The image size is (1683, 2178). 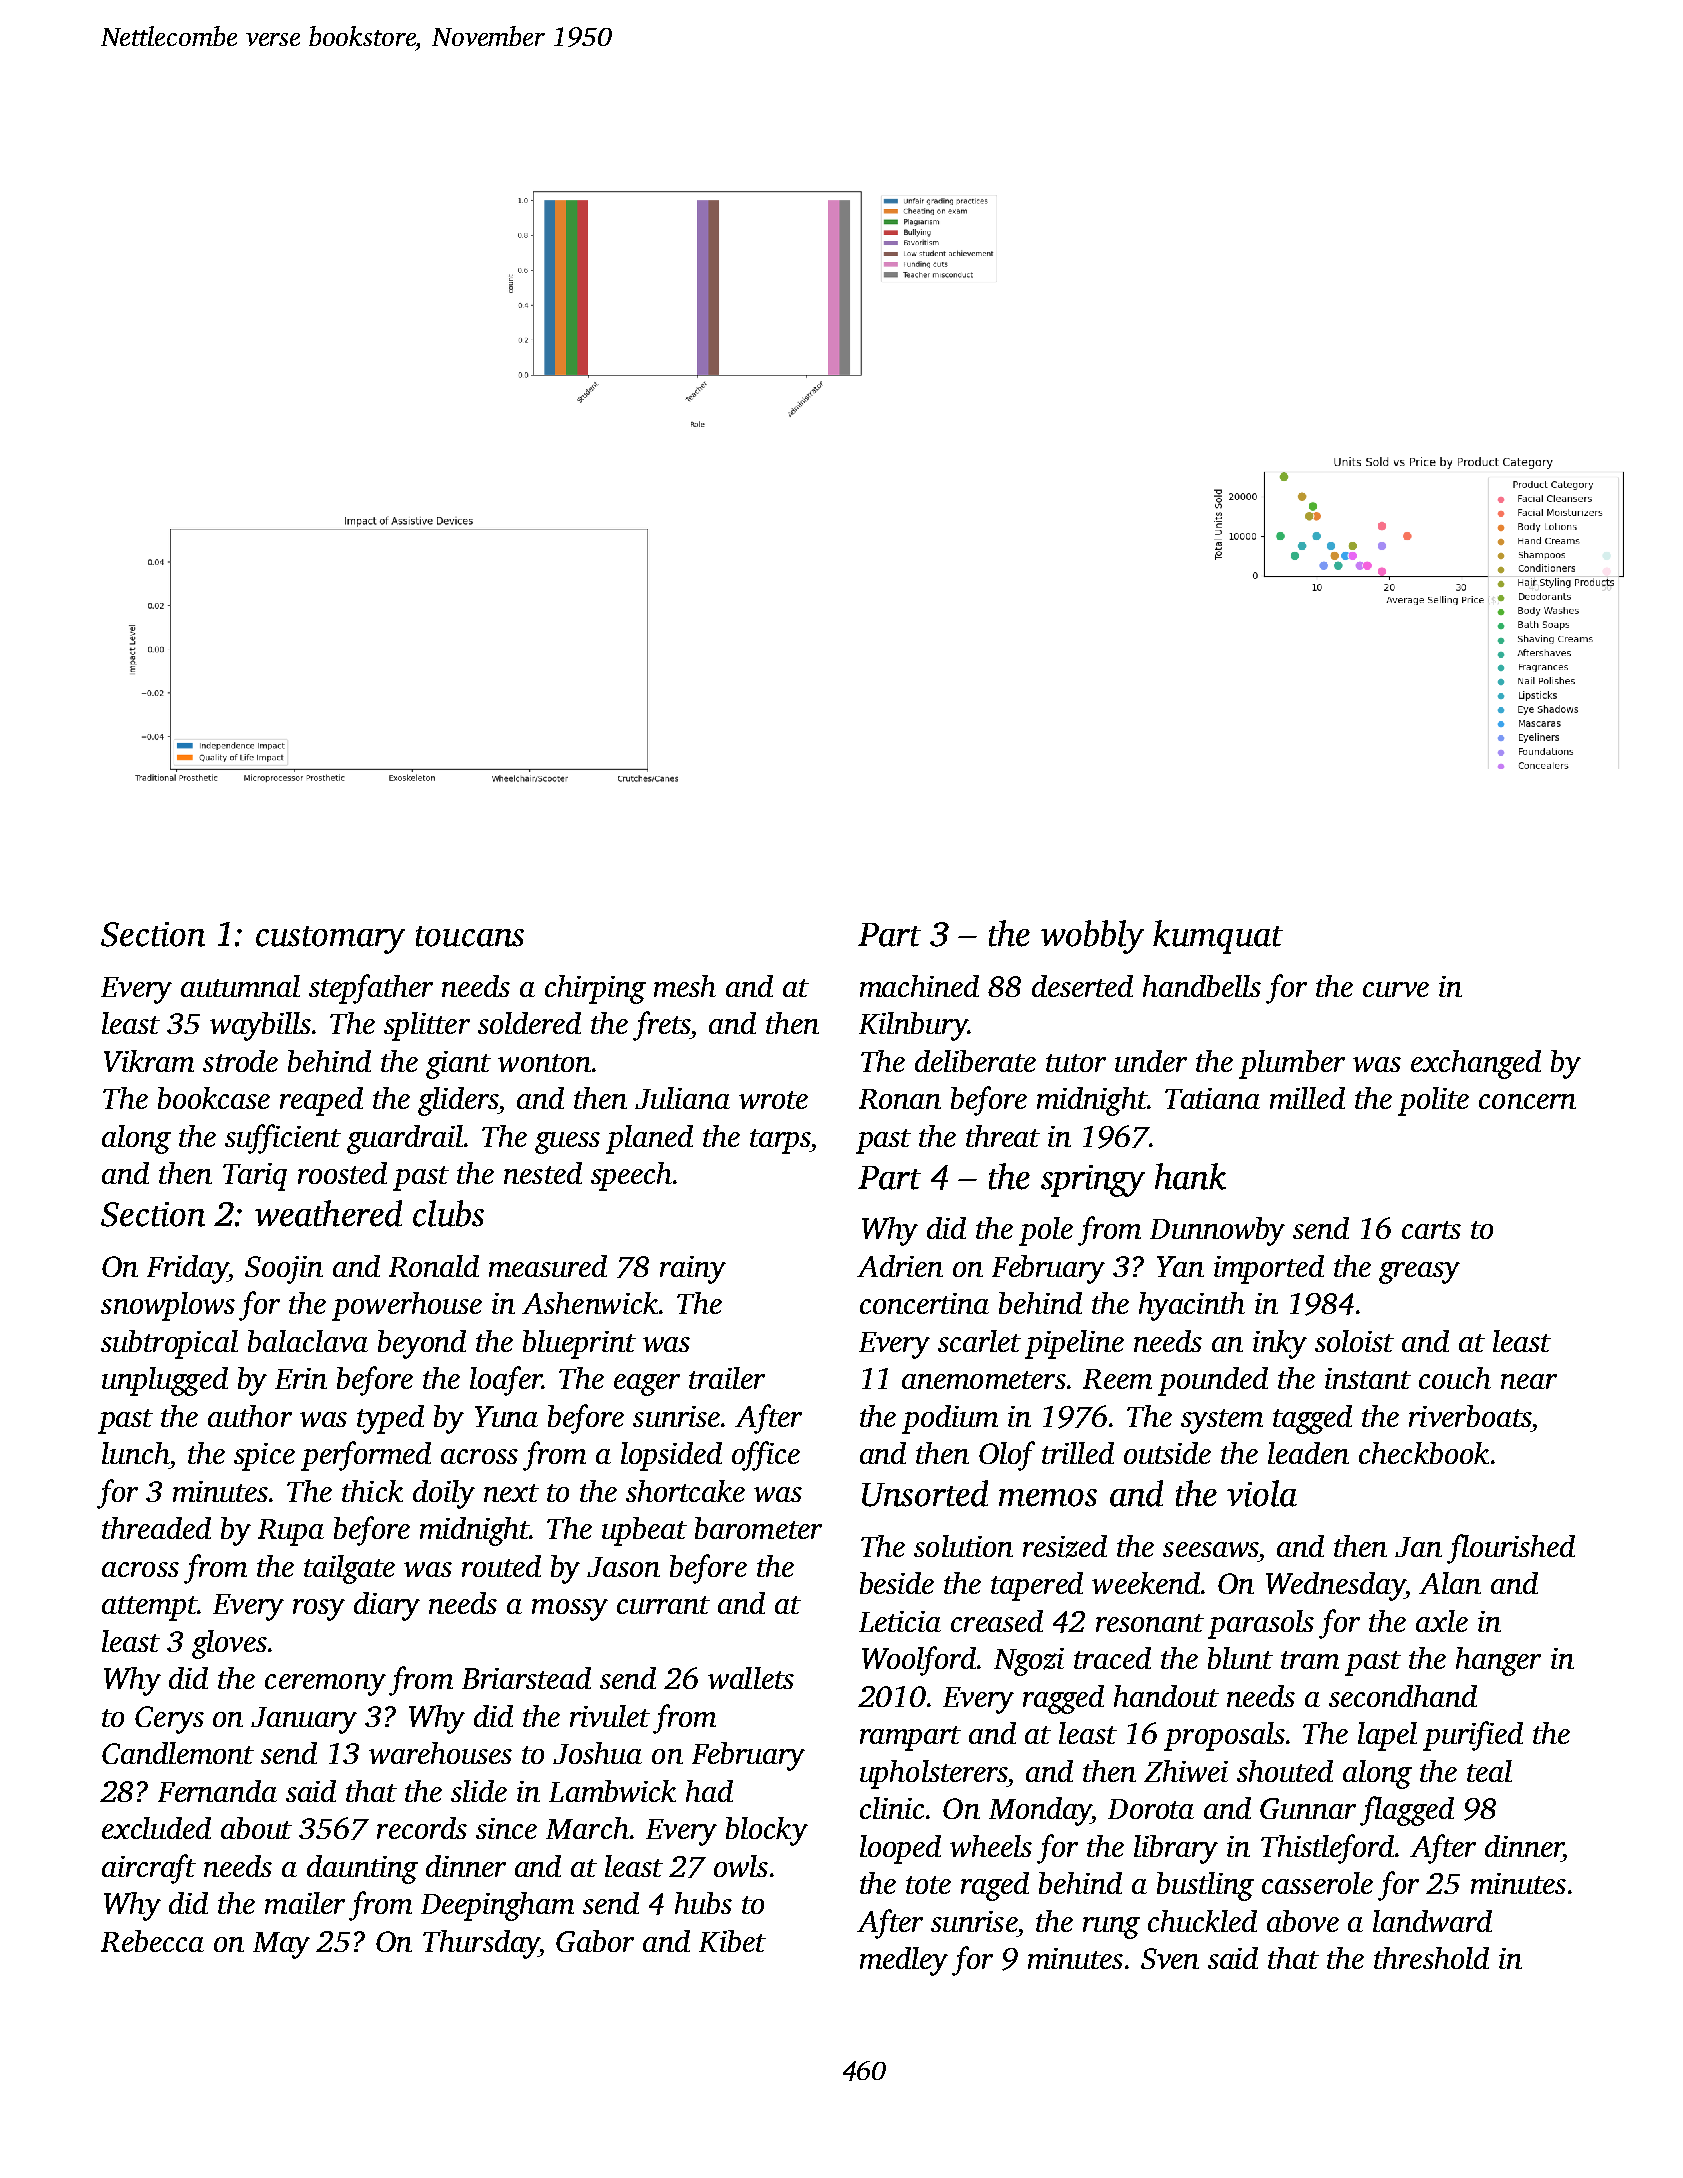 What do you see at coordinates (693, 1270) in the document?
I see `rainy` at bounding box center [693, 1270].
